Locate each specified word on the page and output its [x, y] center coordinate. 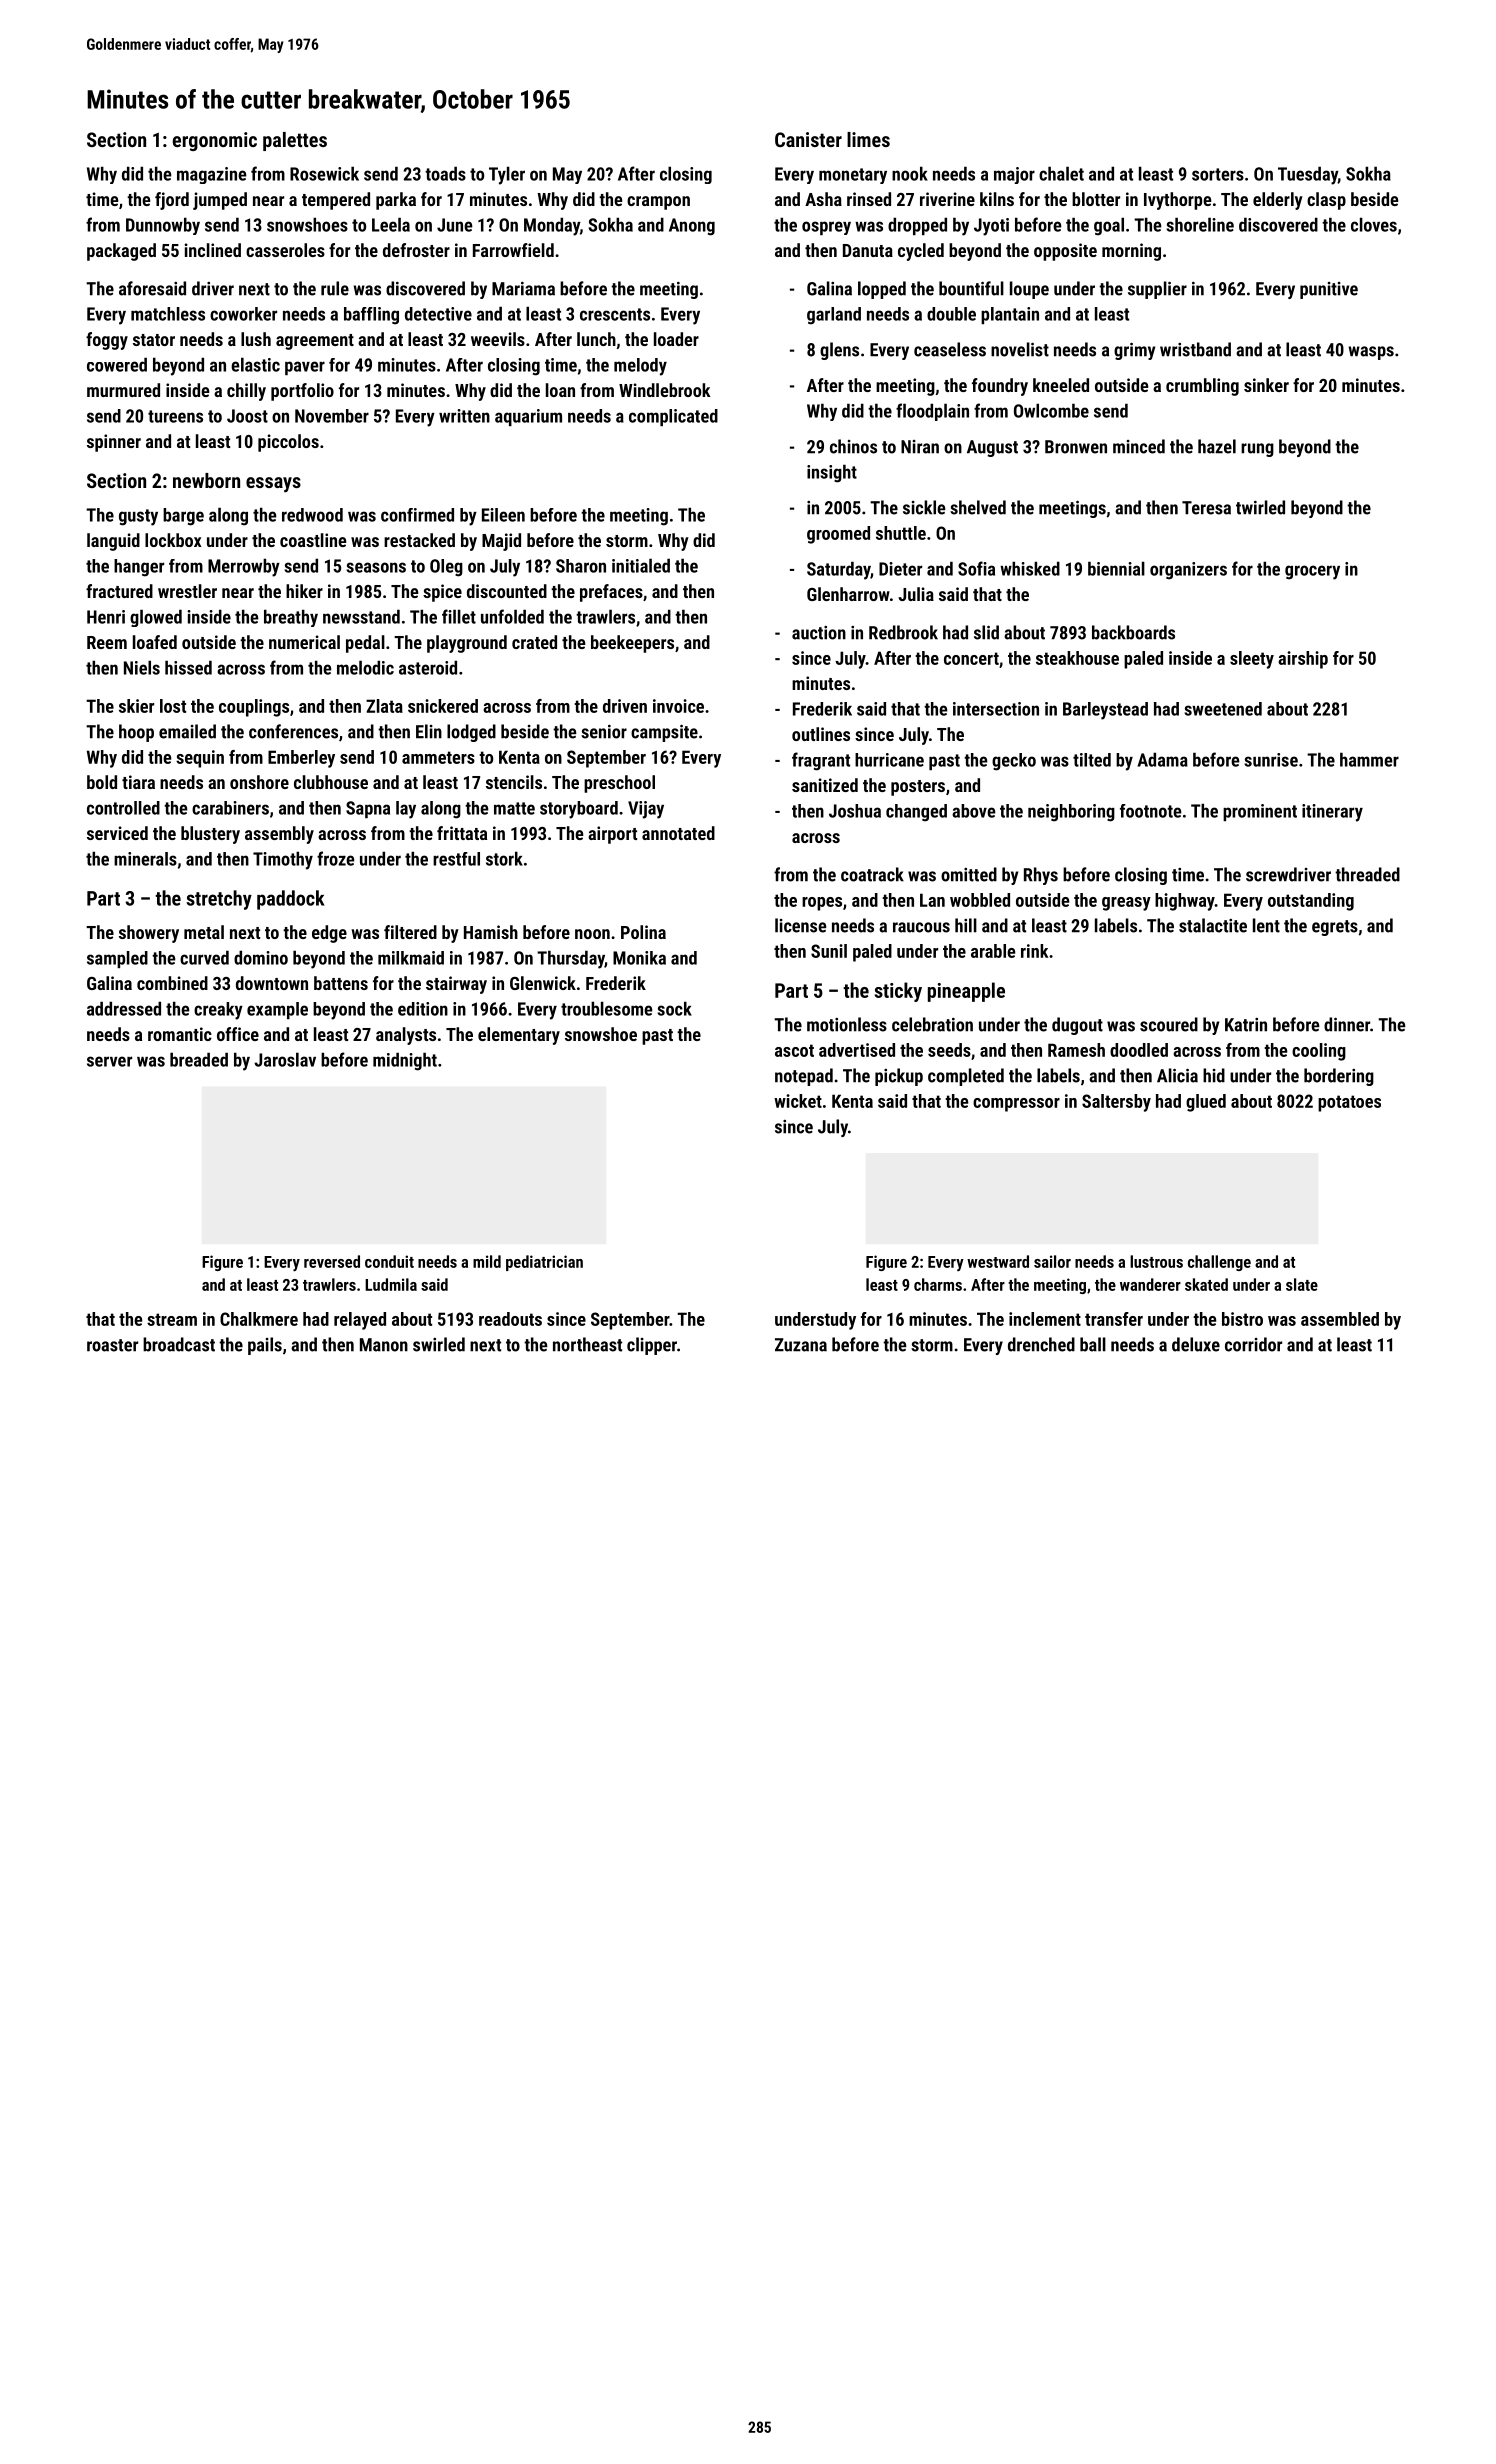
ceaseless [950, 349]
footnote [1151, 811]
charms [938, 1284]
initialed [641, 565]
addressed [124, 1008]
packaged [121, 252]
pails [265, 1346]
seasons [376, 567]
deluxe [1196, 1344]
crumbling [1202, 387]
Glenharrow [848, 594]
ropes [822, 904]
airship [1303, 660]
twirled [1260, 507]
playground [467, 644]
